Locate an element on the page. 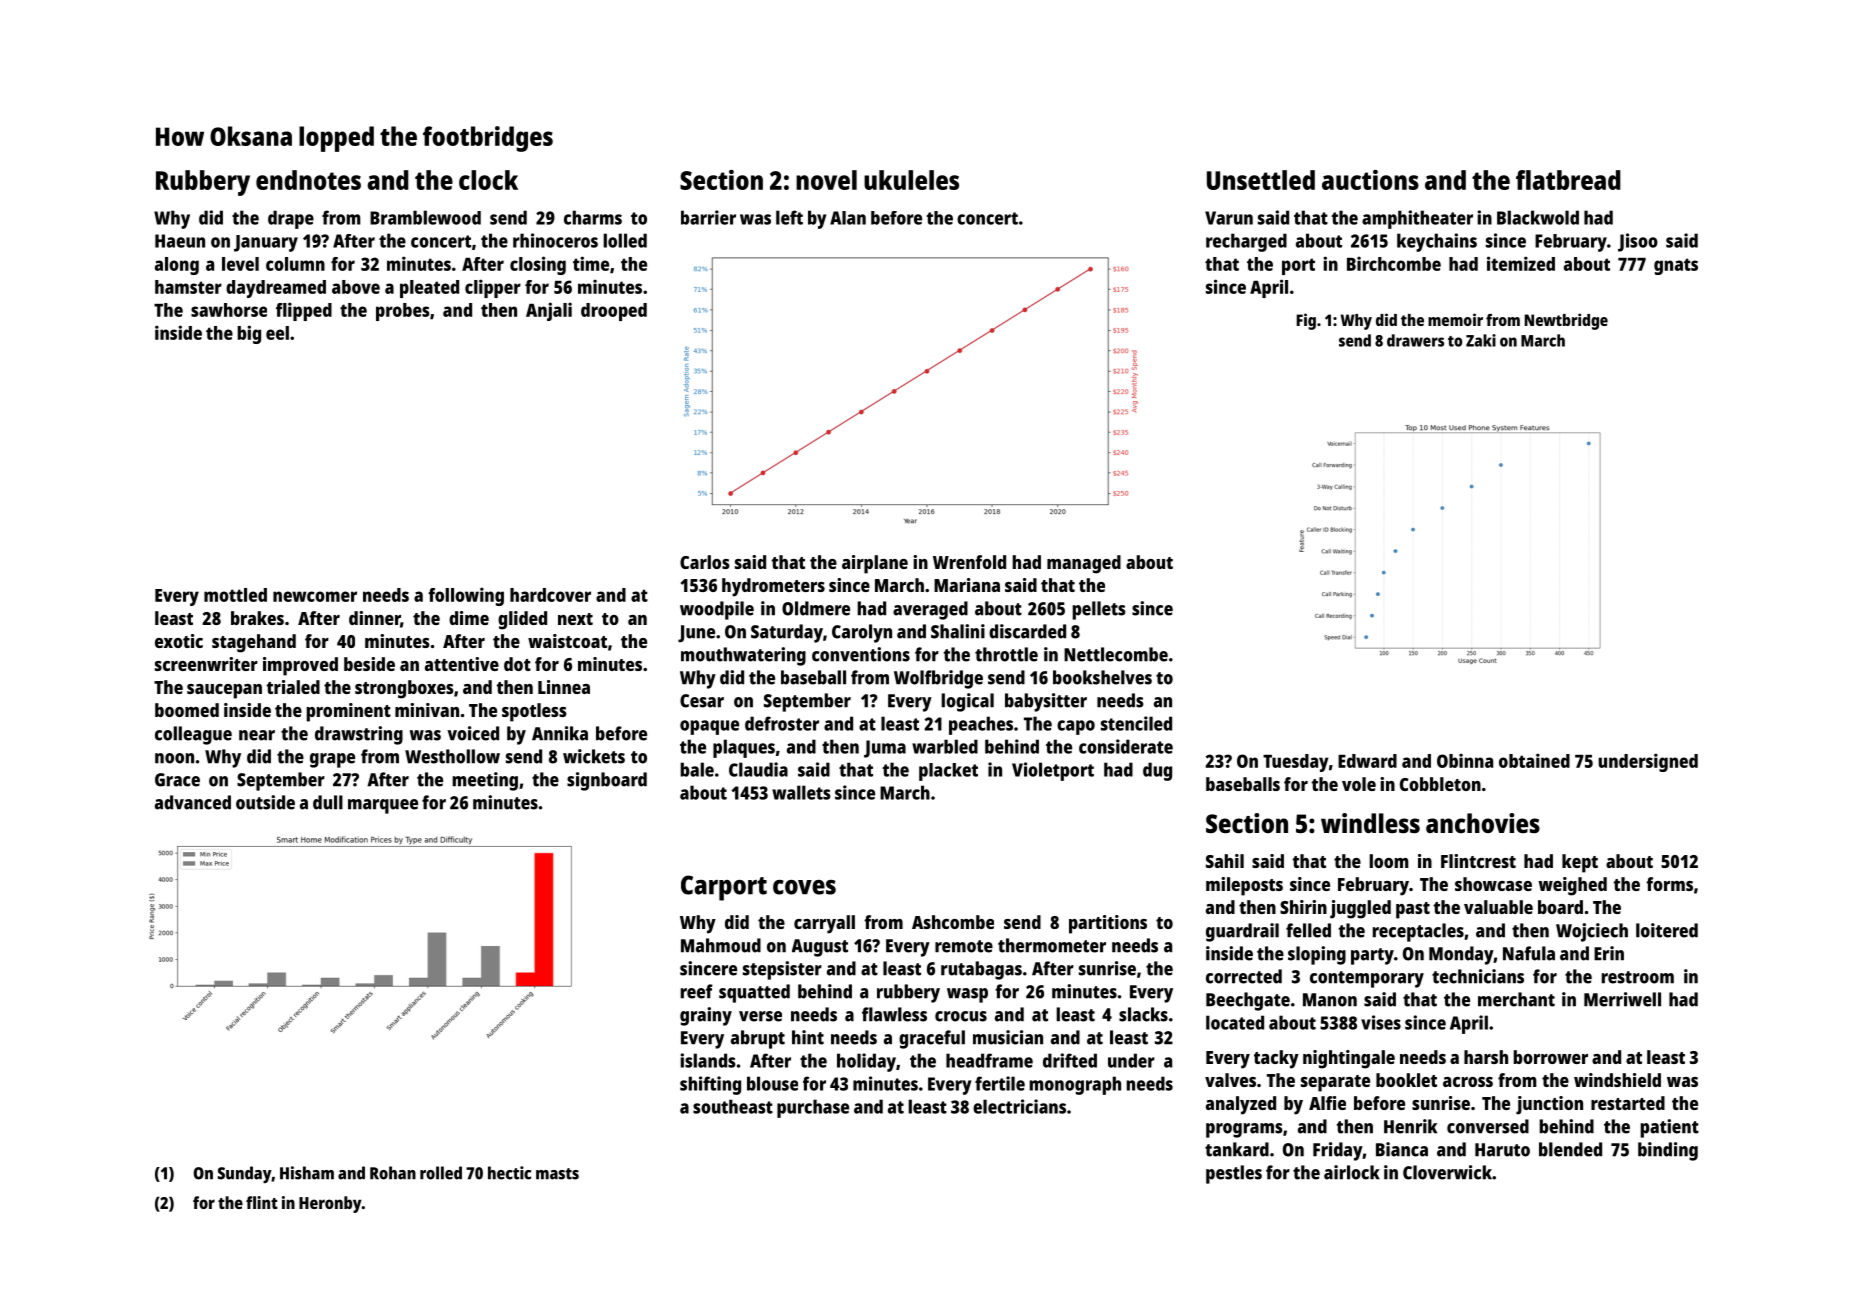 This document has width=1853, height=1310. barrier is located at coordinates (708, 217).
